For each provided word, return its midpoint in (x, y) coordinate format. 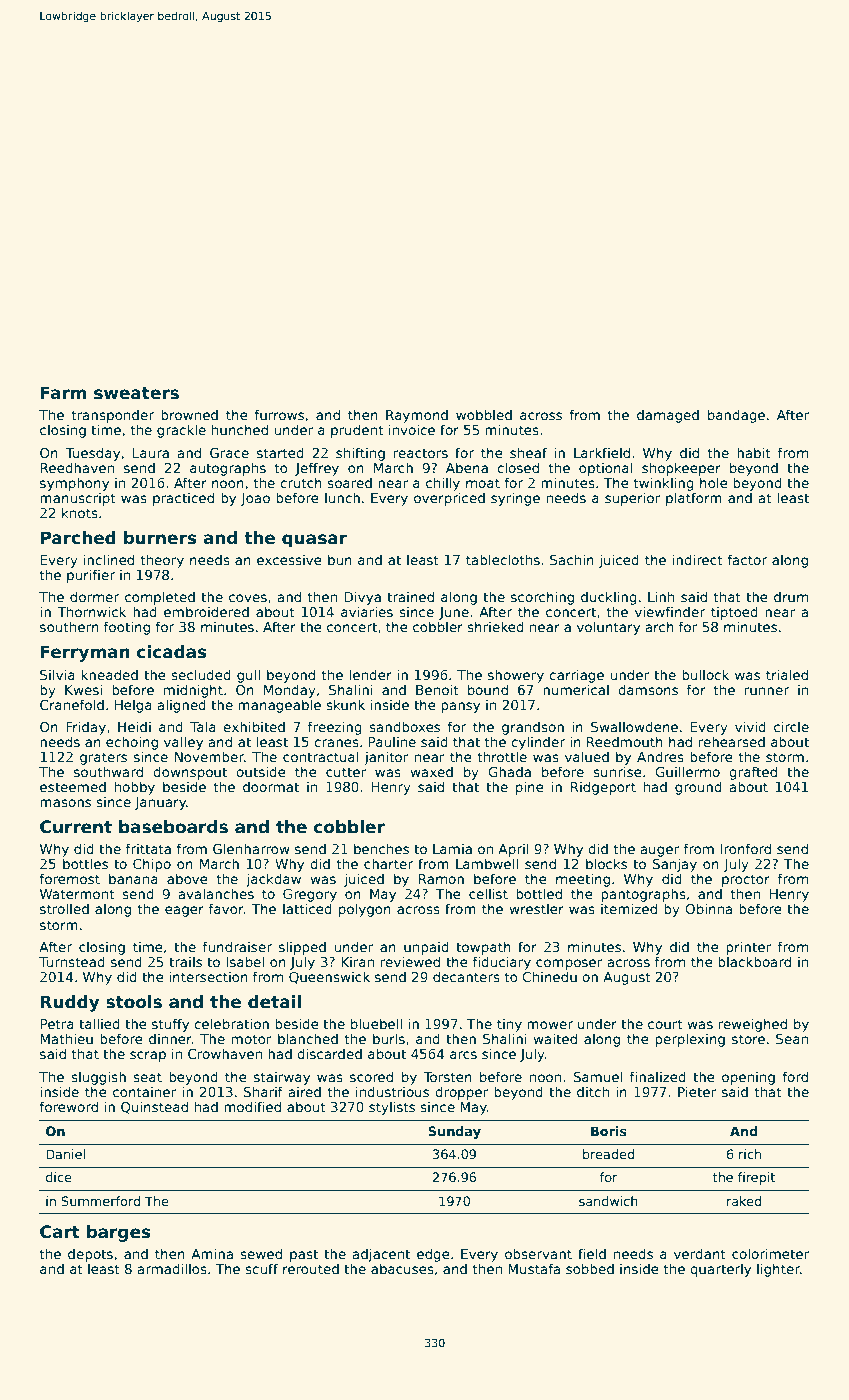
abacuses (402, 1268)
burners (160, 538)
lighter (778, 1270)
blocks (606, 863)
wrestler (536, 908)
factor (747, 559)
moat (483, 483)
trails (185, 961)
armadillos (172, 1268)
